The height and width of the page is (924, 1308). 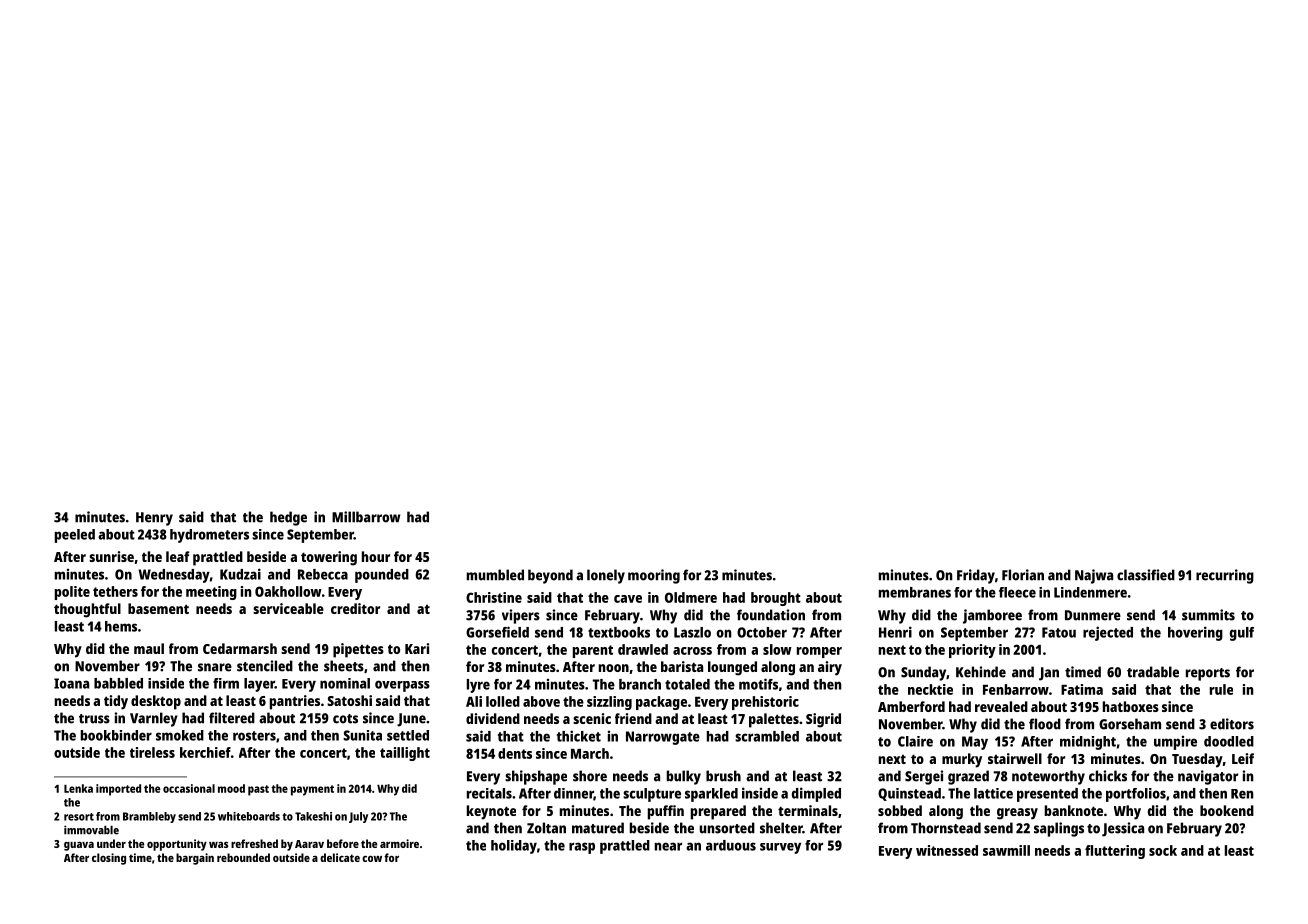 What do you see at coordinates (1225, 576) in the page?
I see `recurring` at bounding box center [1225, 576].
